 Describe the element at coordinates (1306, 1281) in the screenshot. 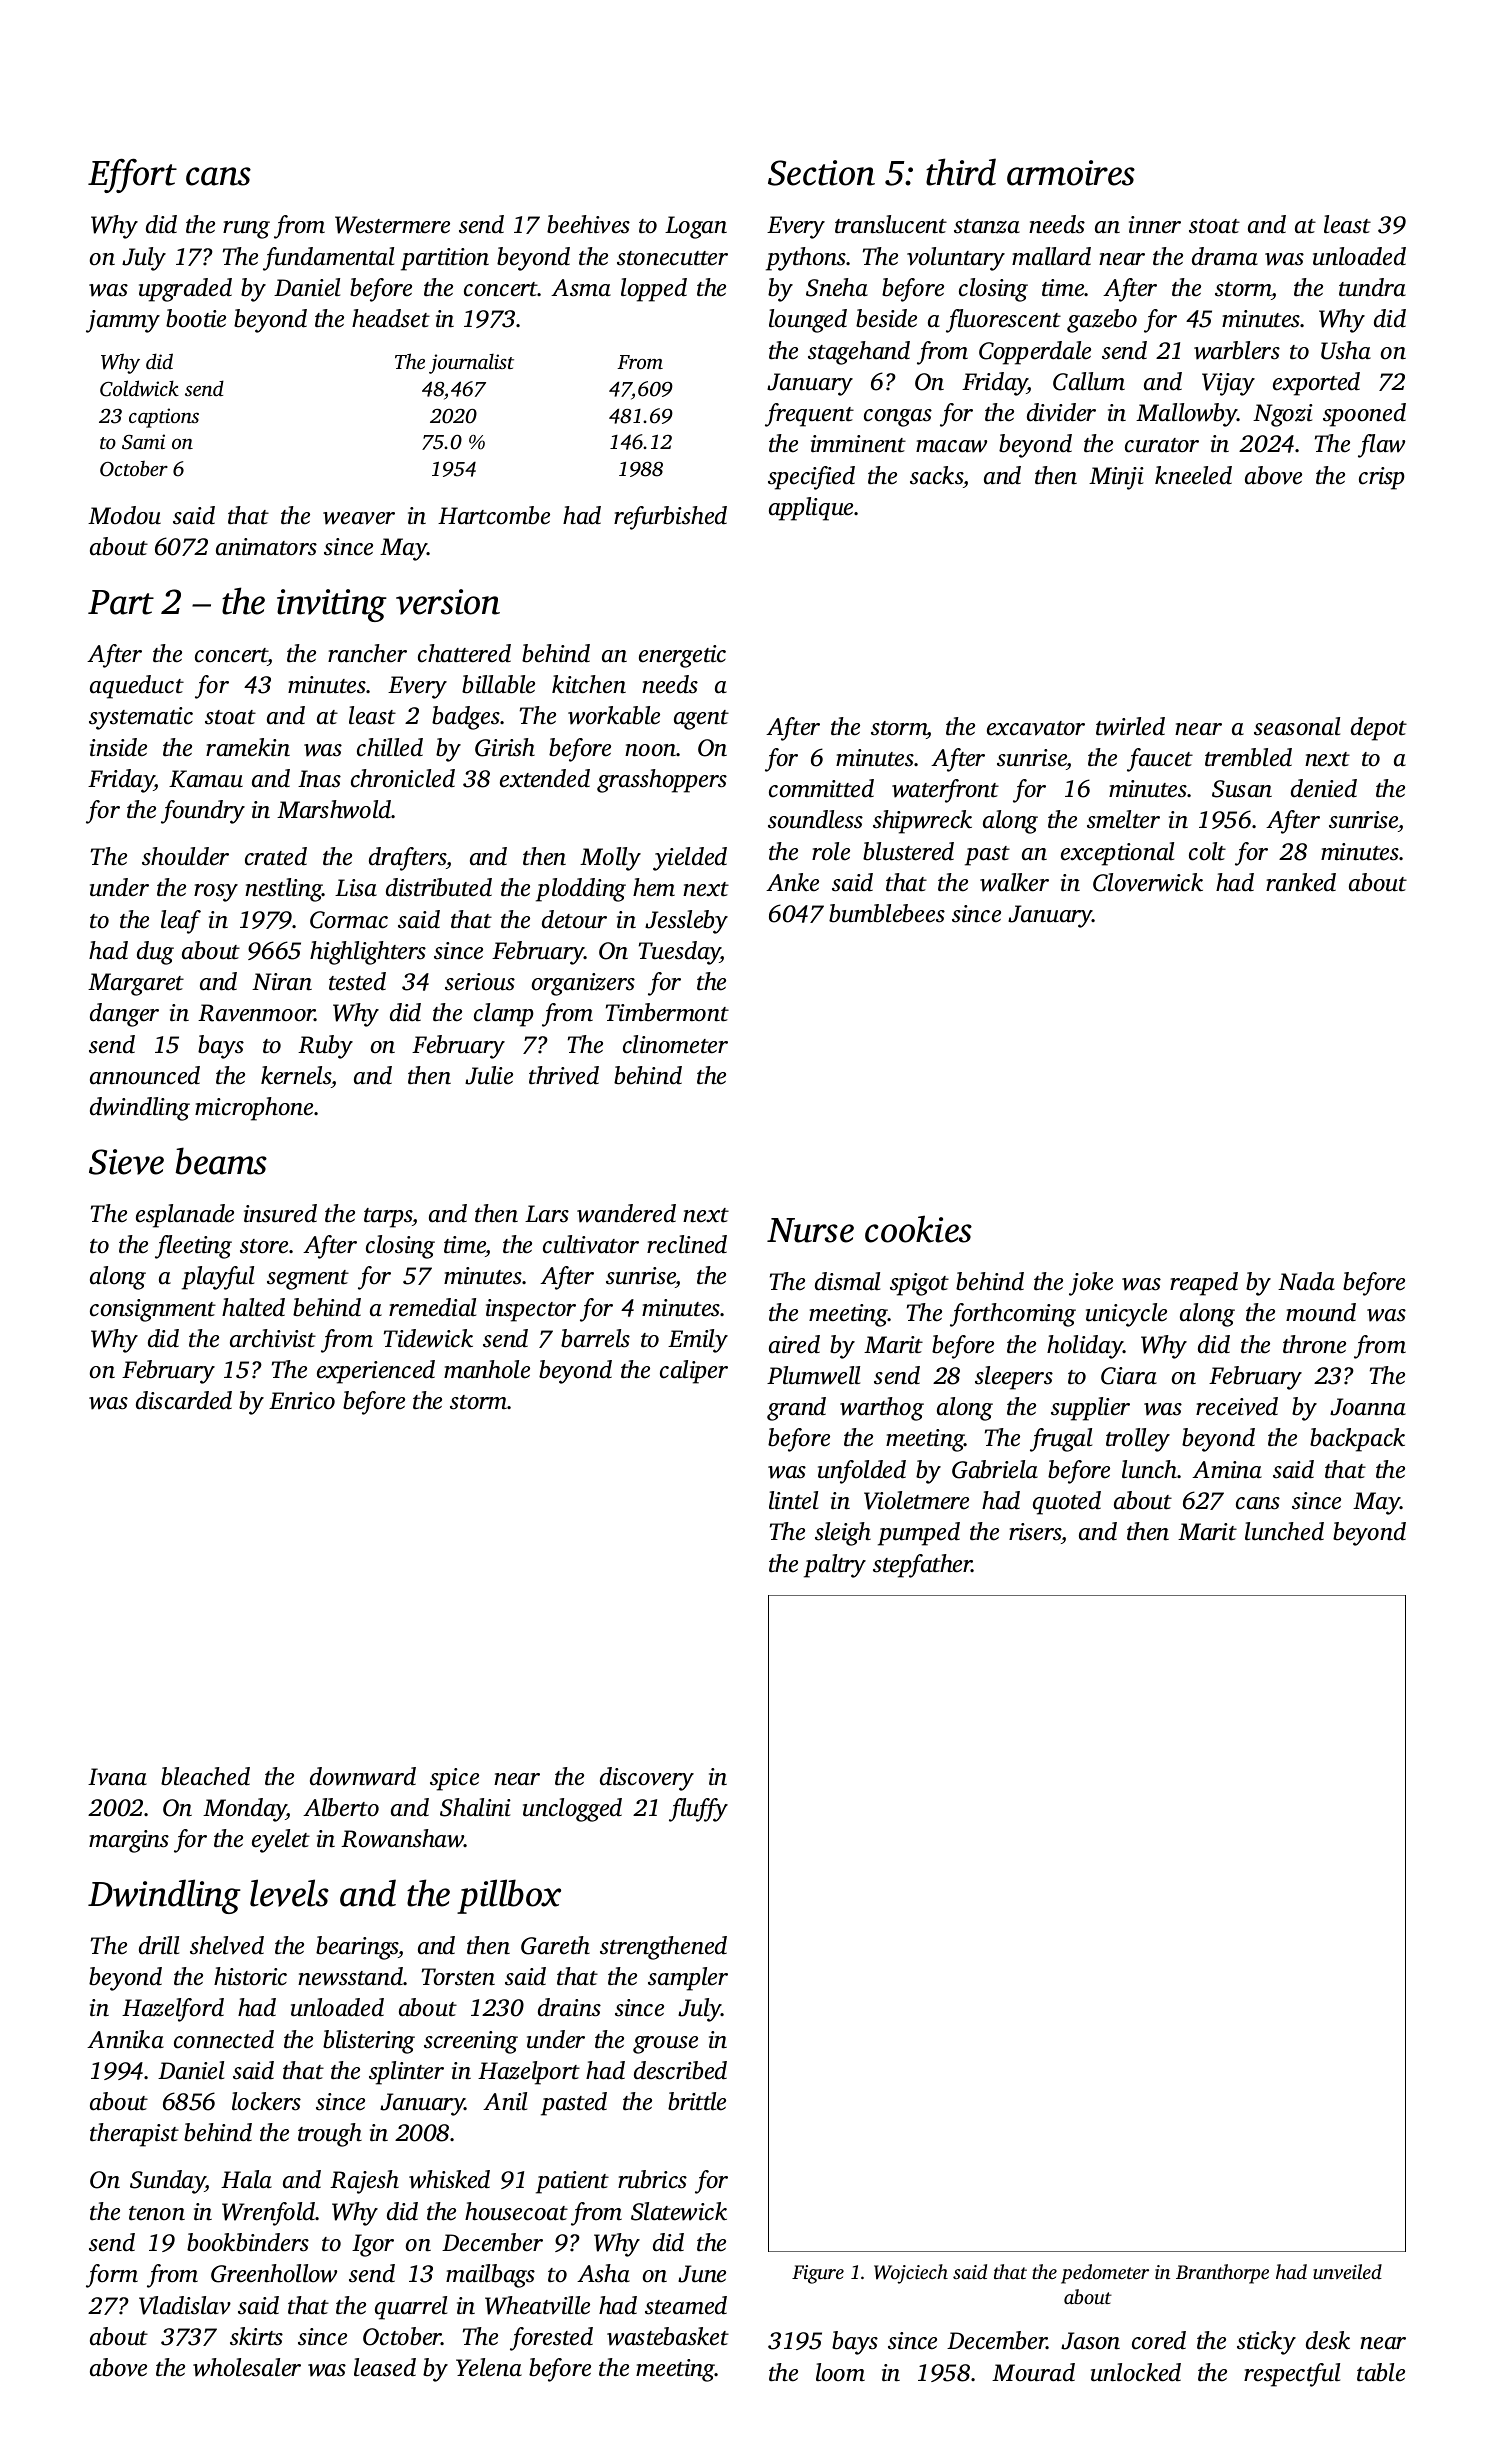

I see `Nada` at that location.
